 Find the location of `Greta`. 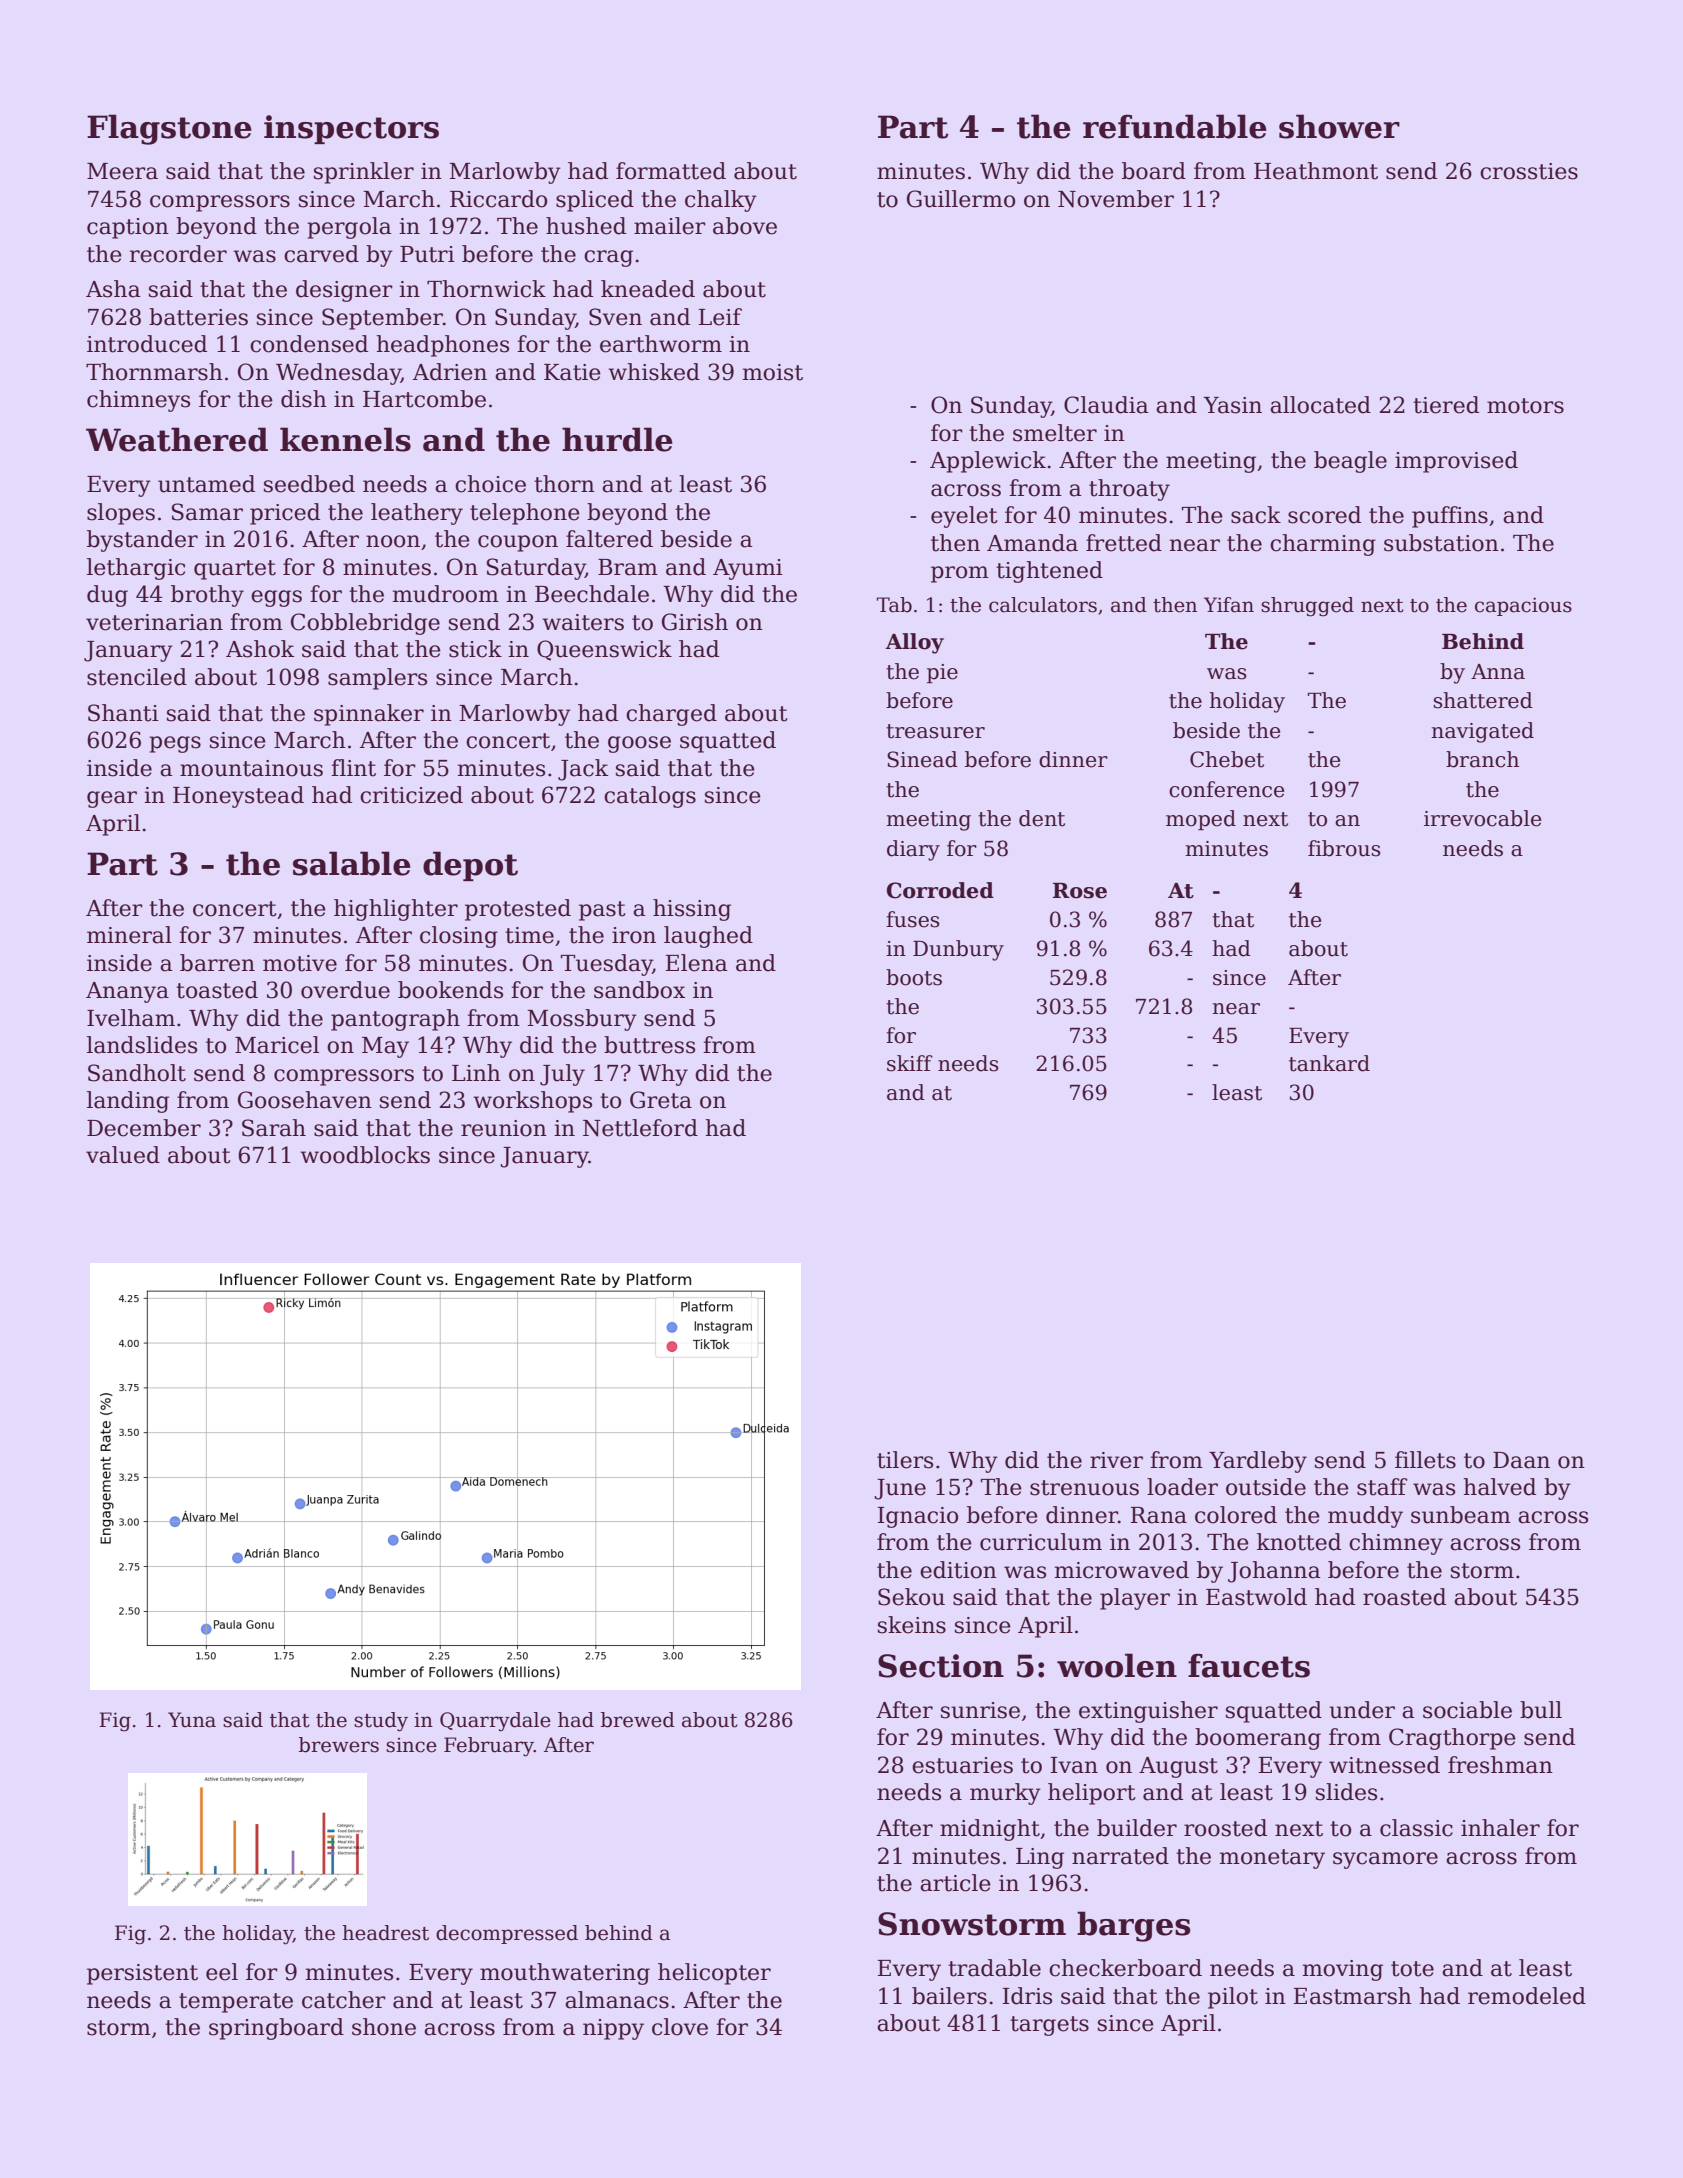

Greta is located at coordinates (661, 1100).
